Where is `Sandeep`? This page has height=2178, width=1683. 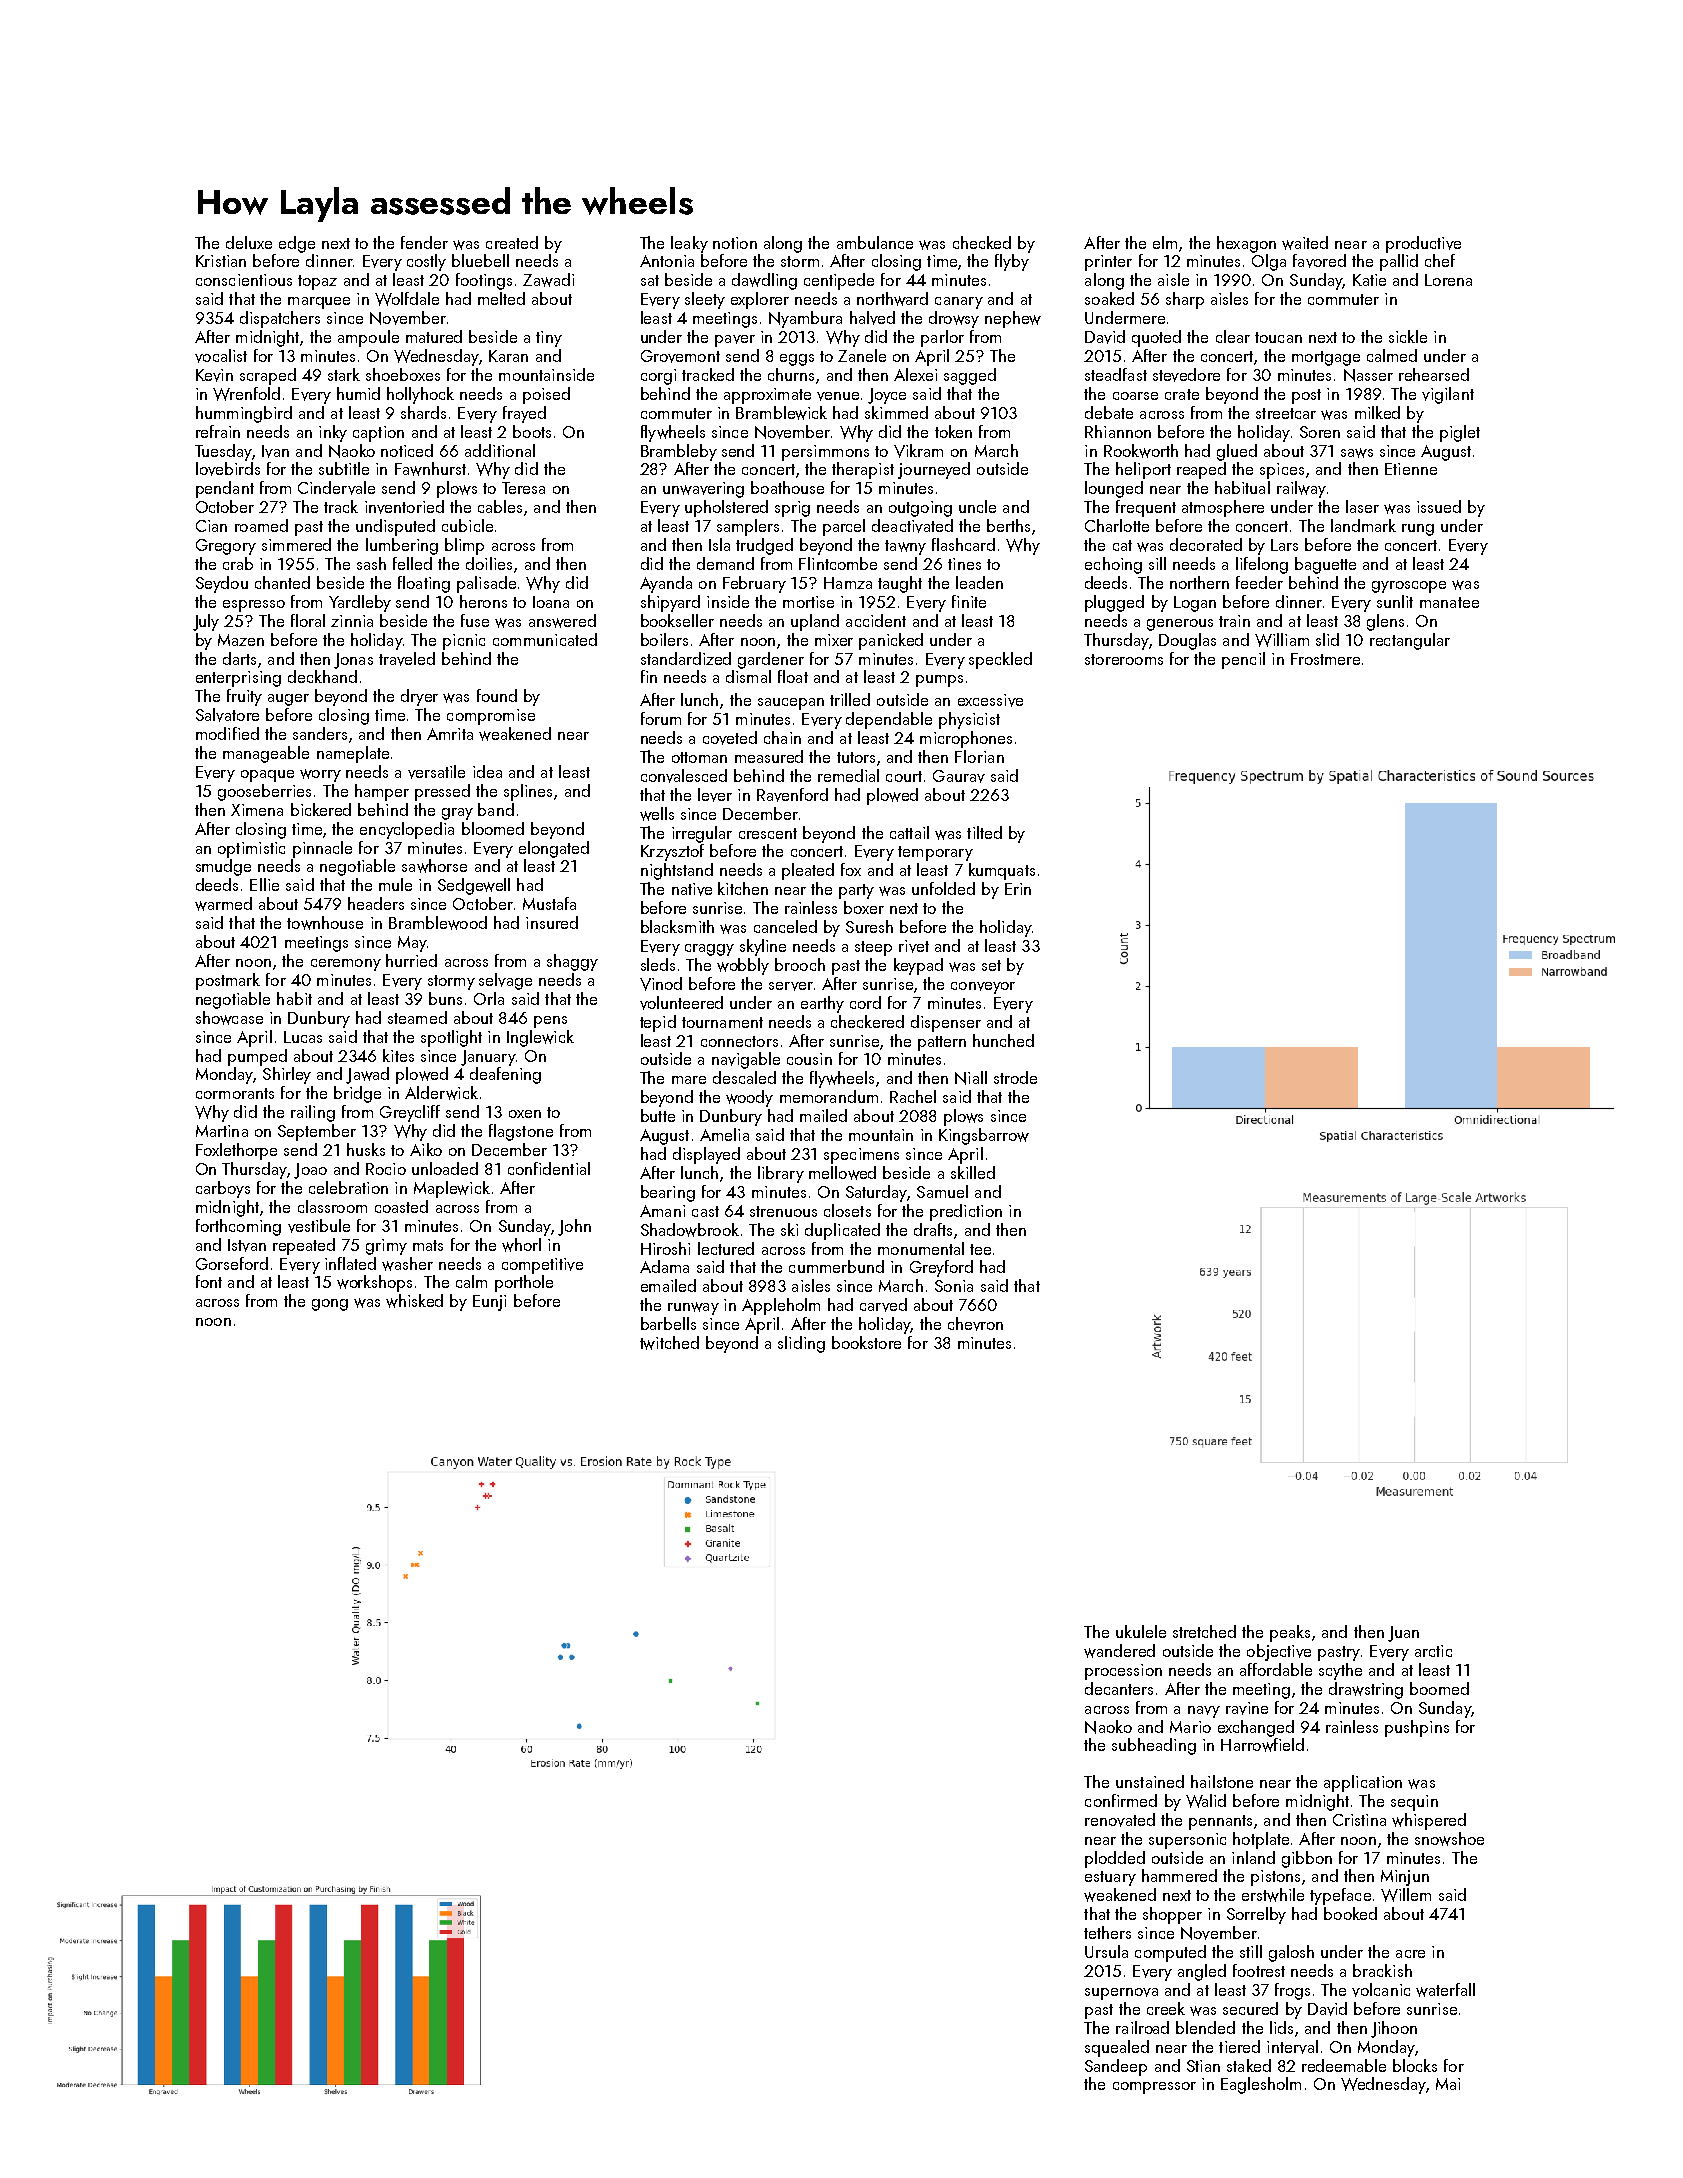 Sandeep is located at coordinates (1116, 2067).
